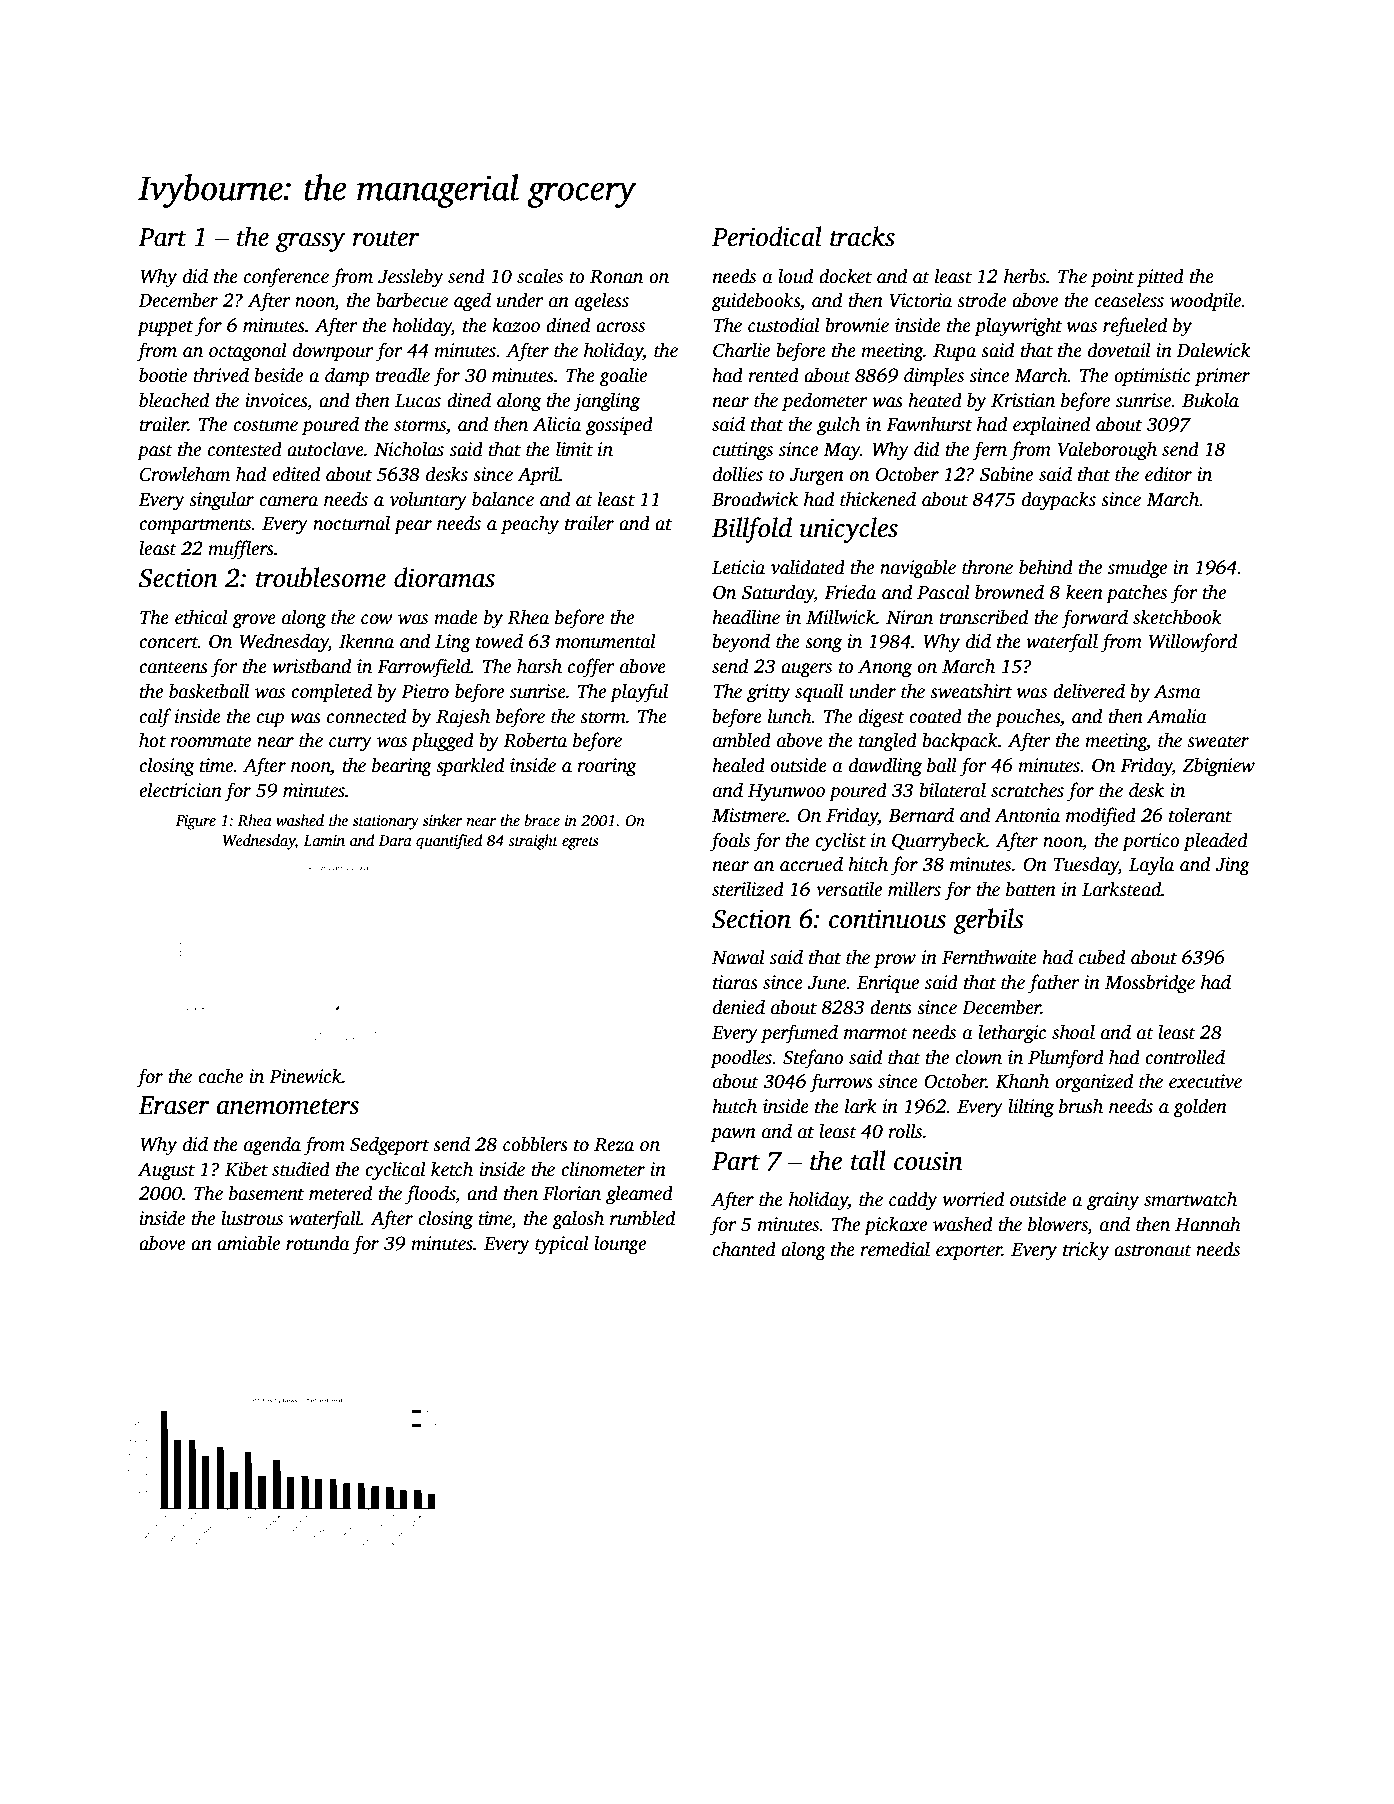 This screenshot has height=1804, width=1394. I want to click on Periodical, so click(767, 236).
